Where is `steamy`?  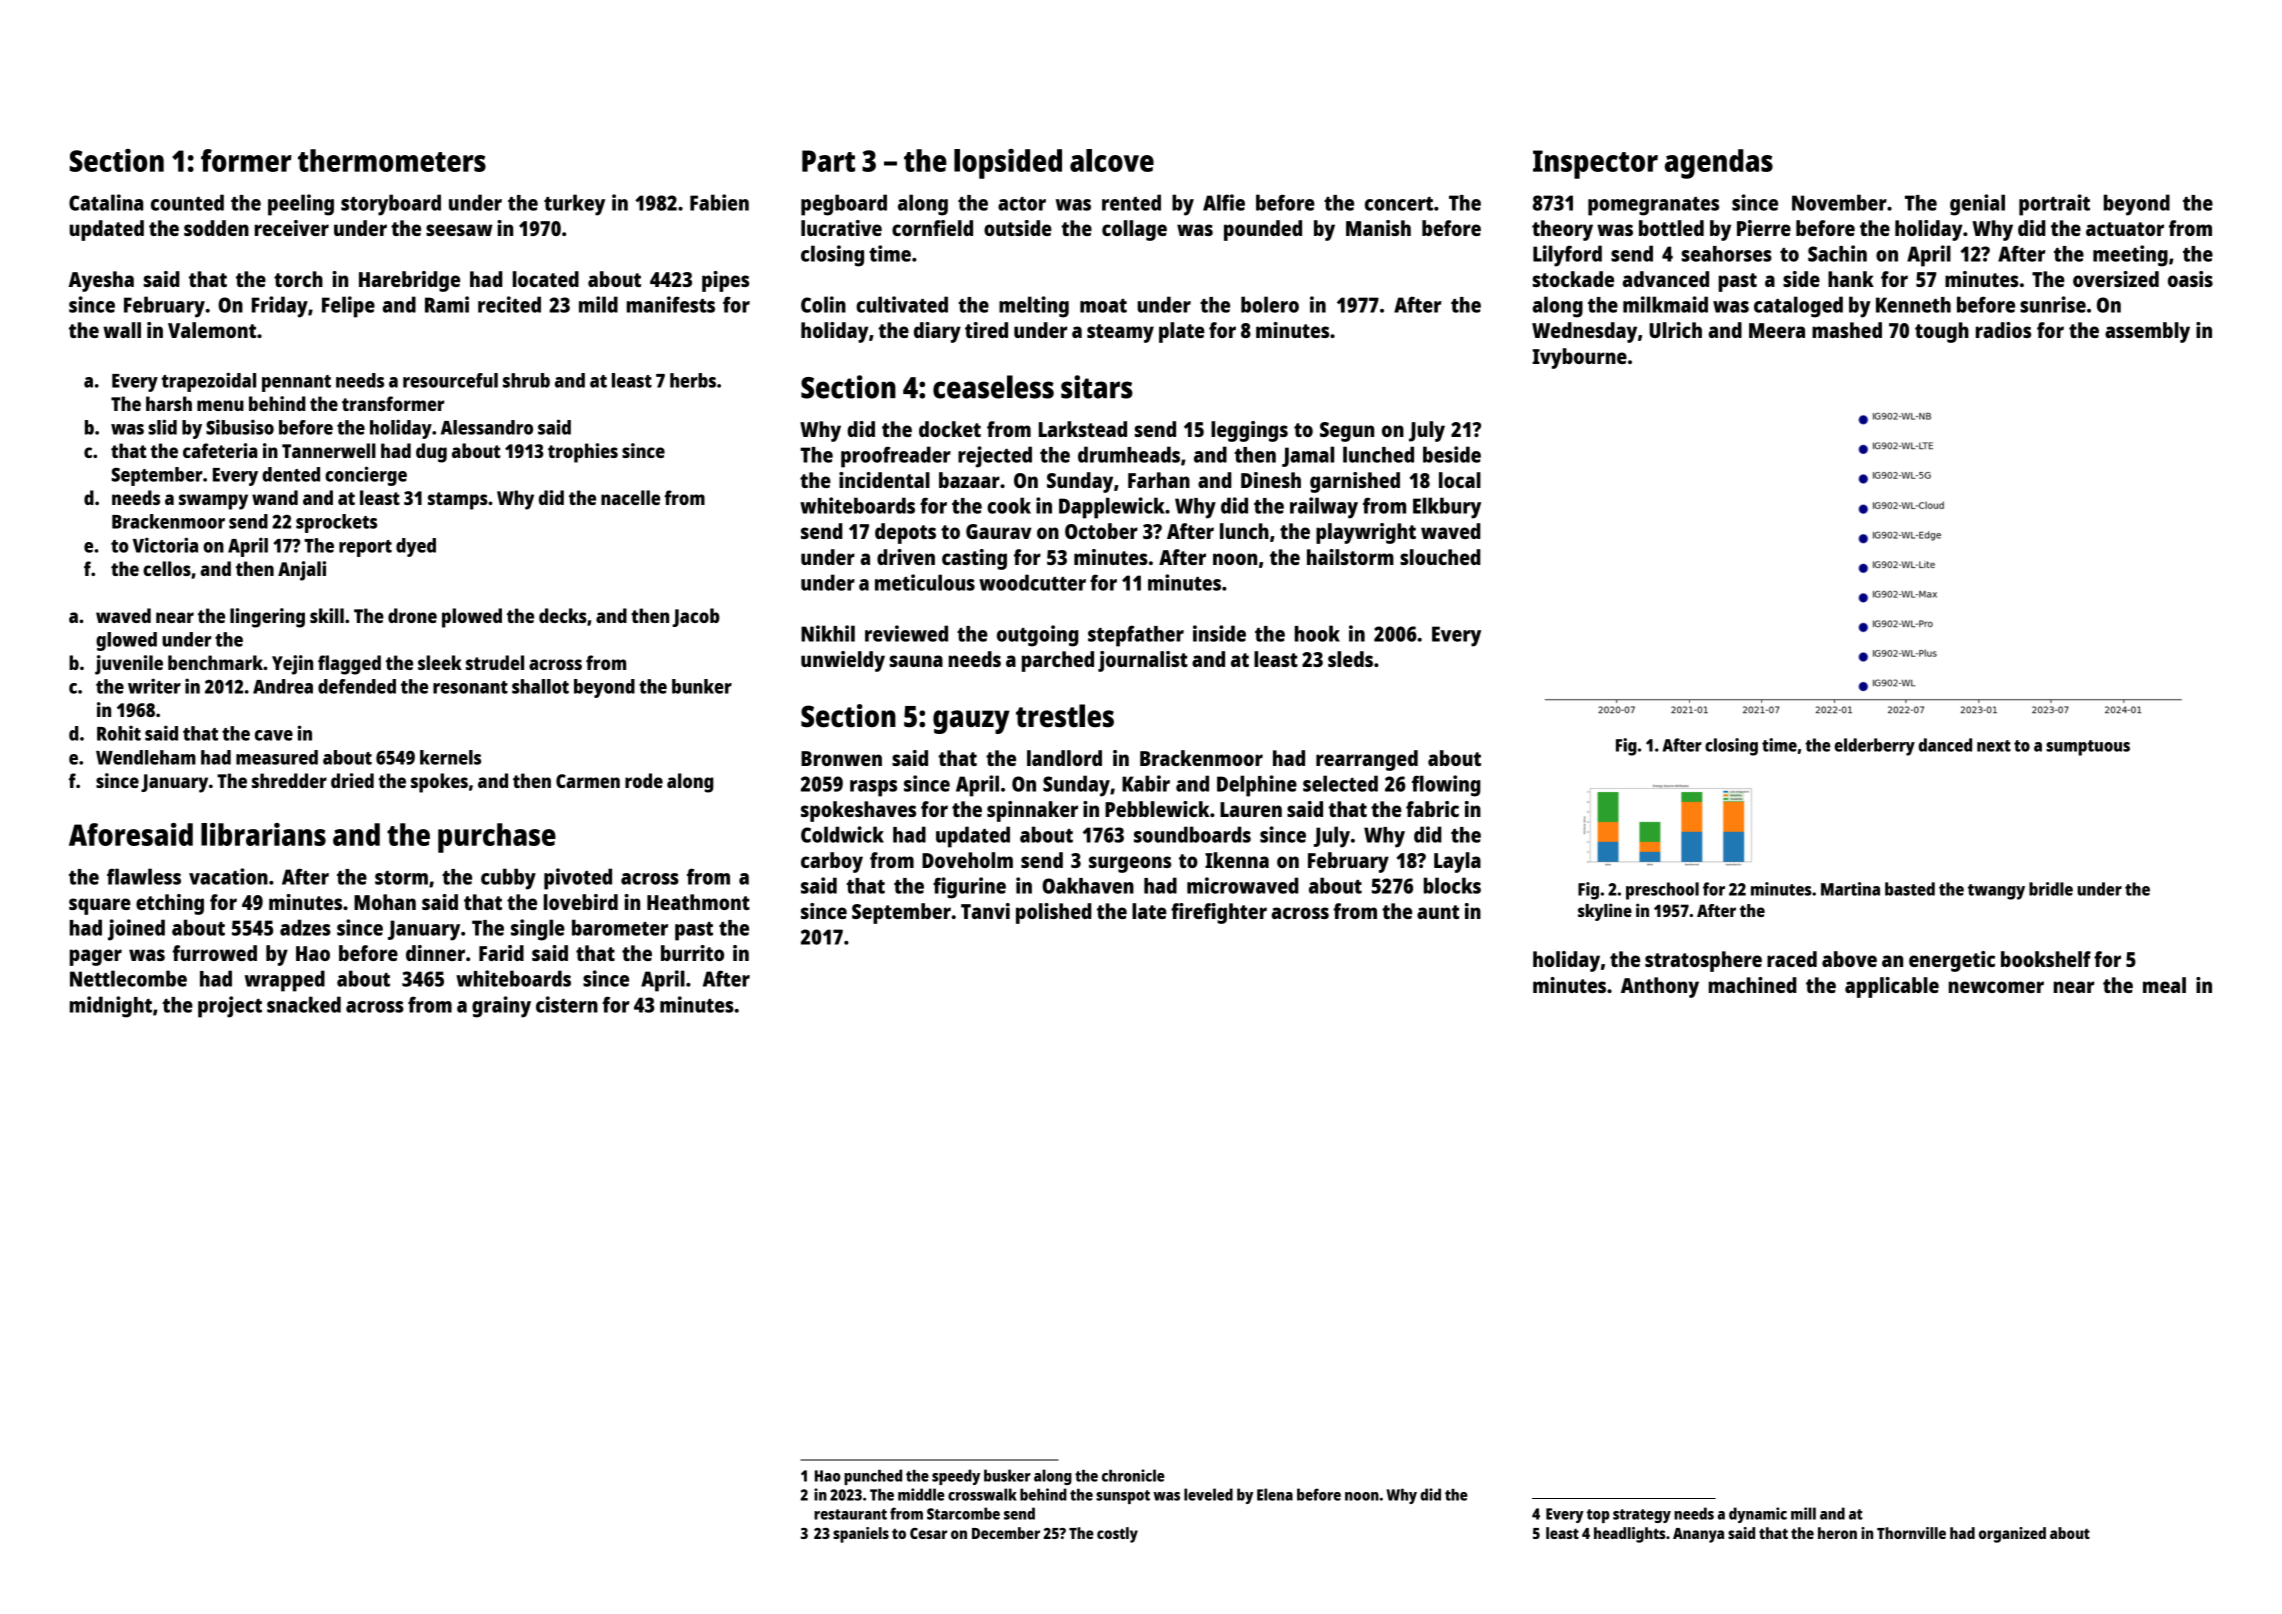
steamy is located at coordinates (1120, 333).
